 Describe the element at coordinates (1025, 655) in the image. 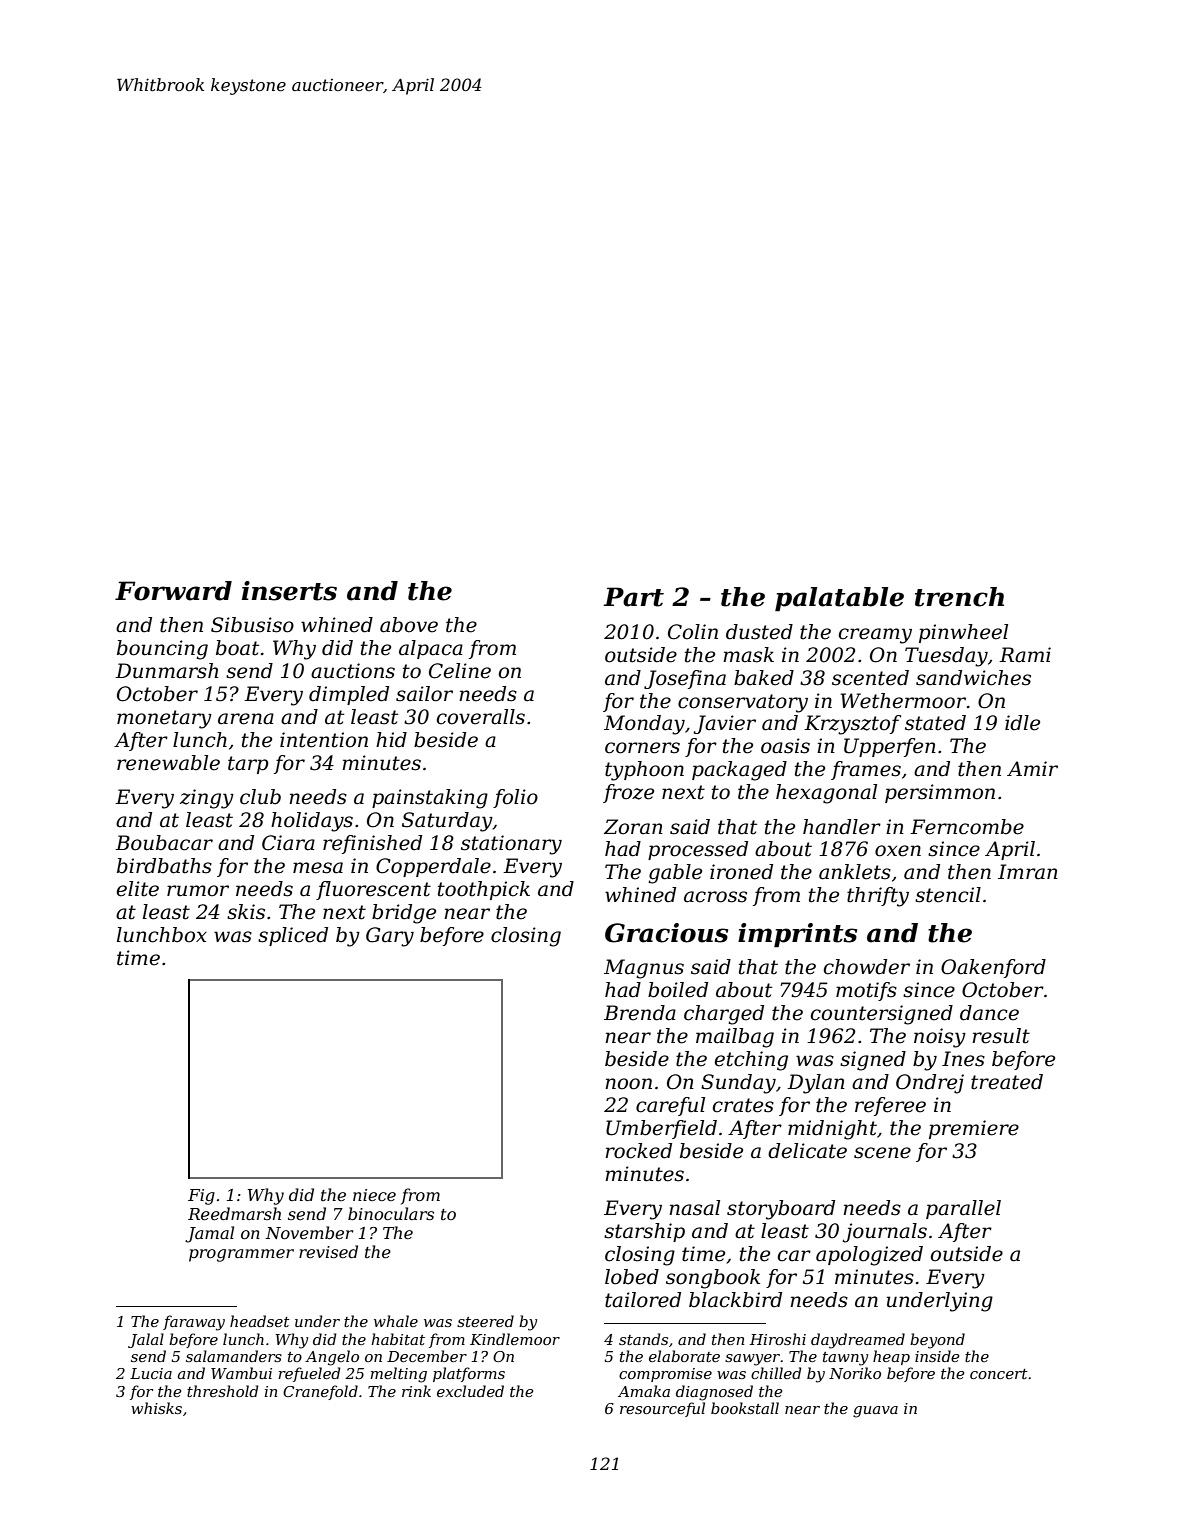

I see `Rami` at that location.
